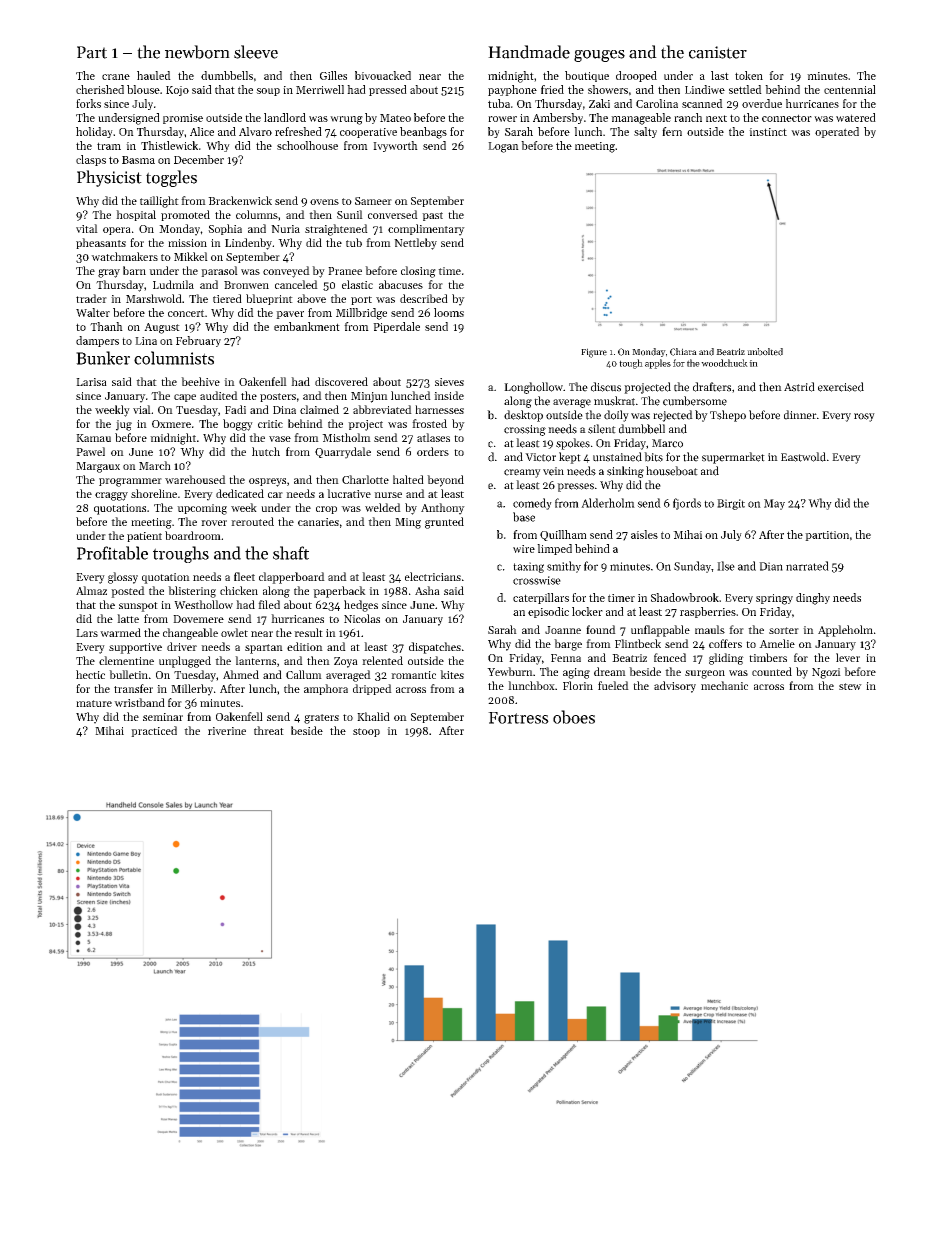 The height and width of the screenshot is (1233, 952). I want to click on Ilse, so click(726, 566).
